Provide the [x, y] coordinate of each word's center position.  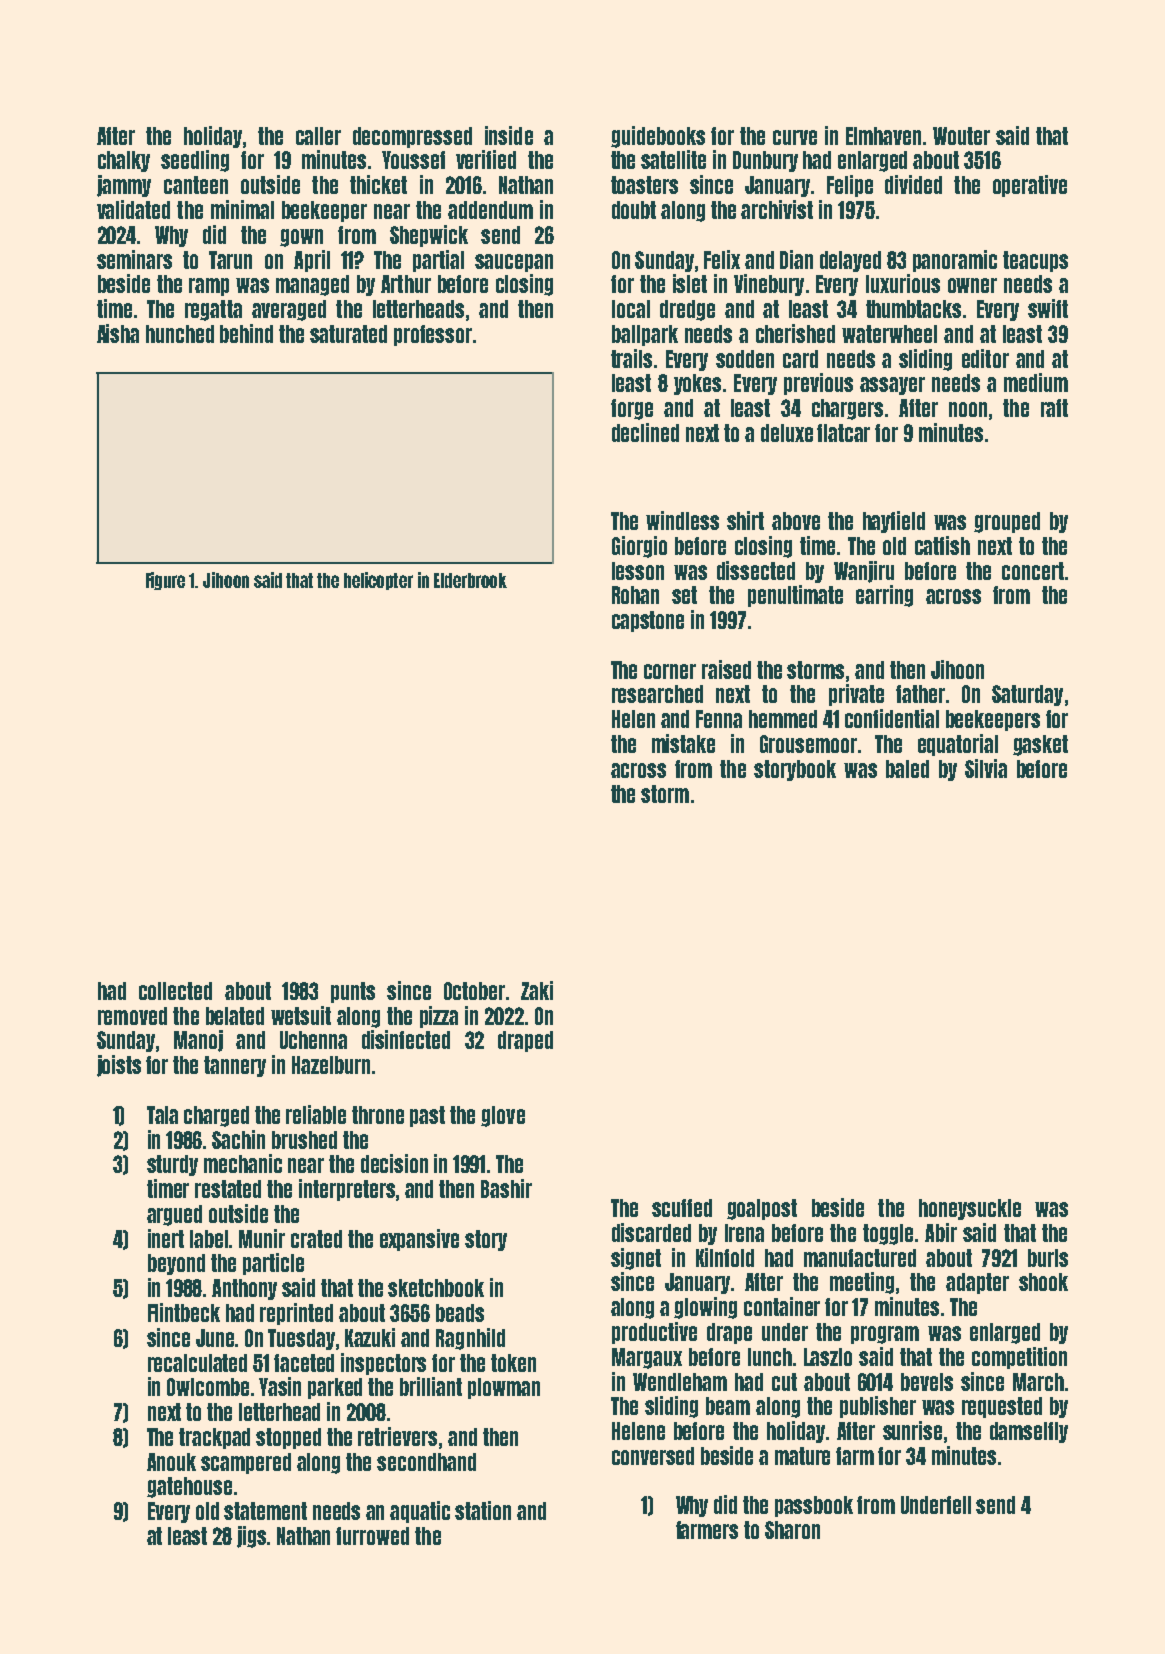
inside [509, 135]
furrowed [372, 1536]
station [483, 1510]
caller [318, 136]
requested [1002, 1407]
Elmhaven [883, 136]
